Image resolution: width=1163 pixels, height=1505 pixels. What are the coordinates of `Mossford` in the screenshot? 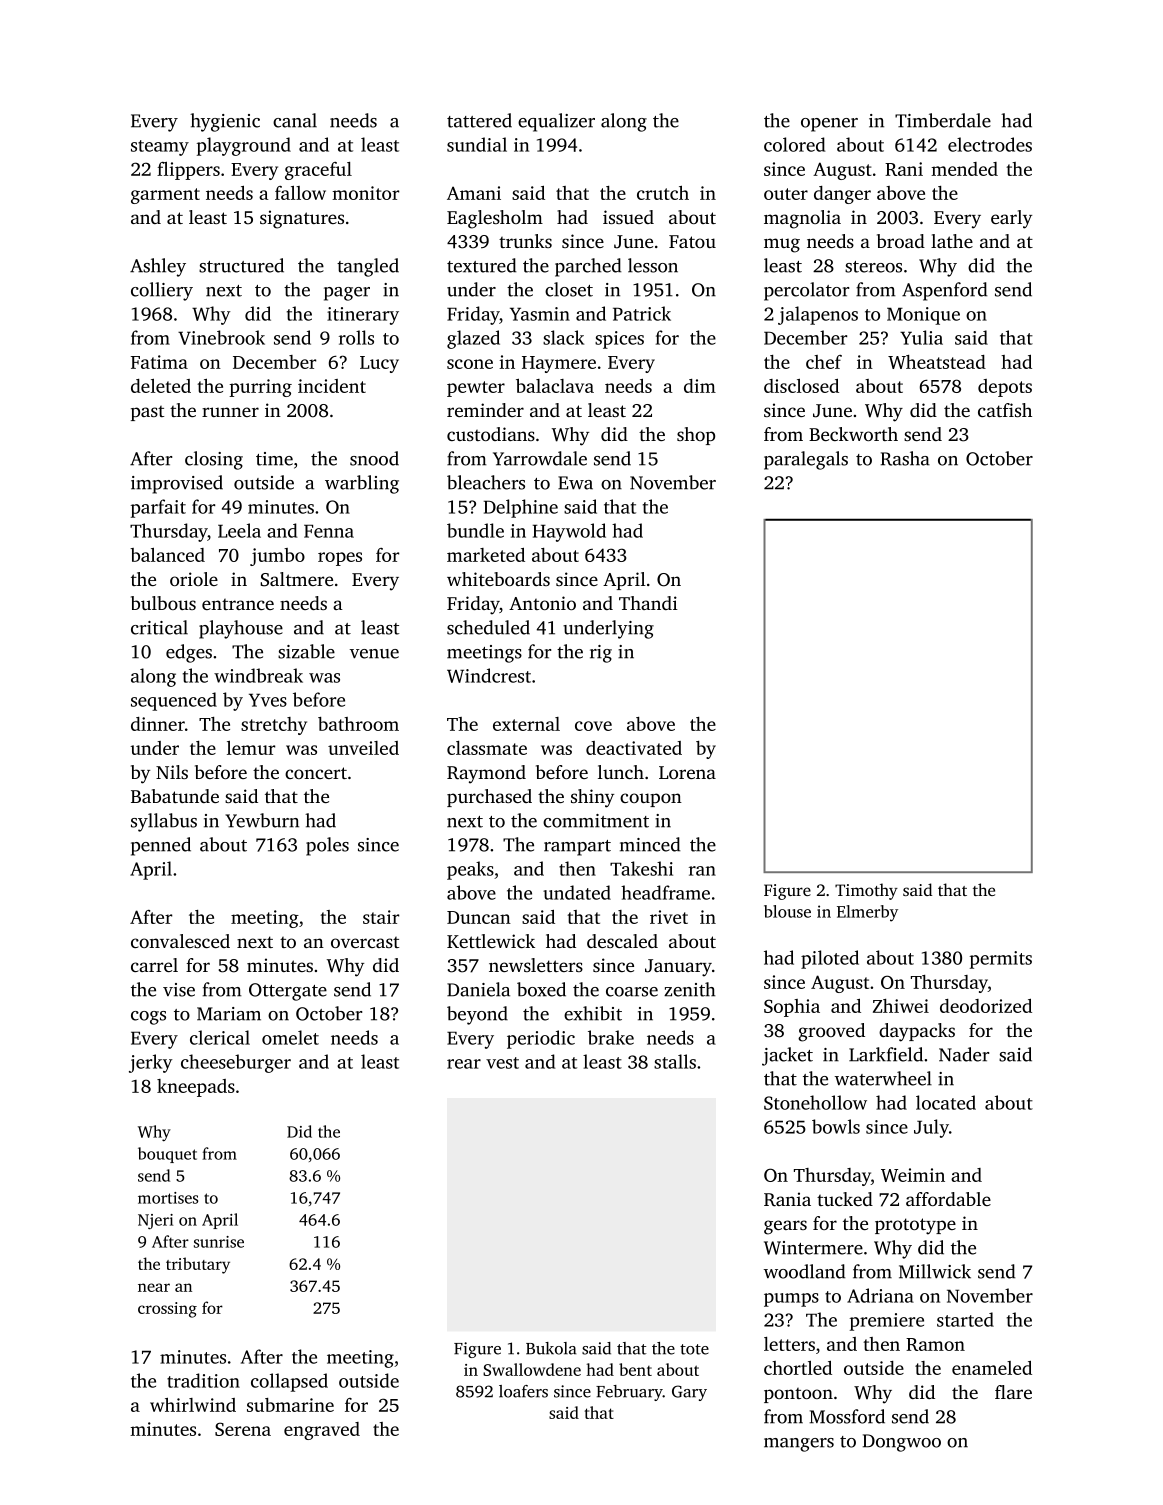 It's located at (847, 1416).
